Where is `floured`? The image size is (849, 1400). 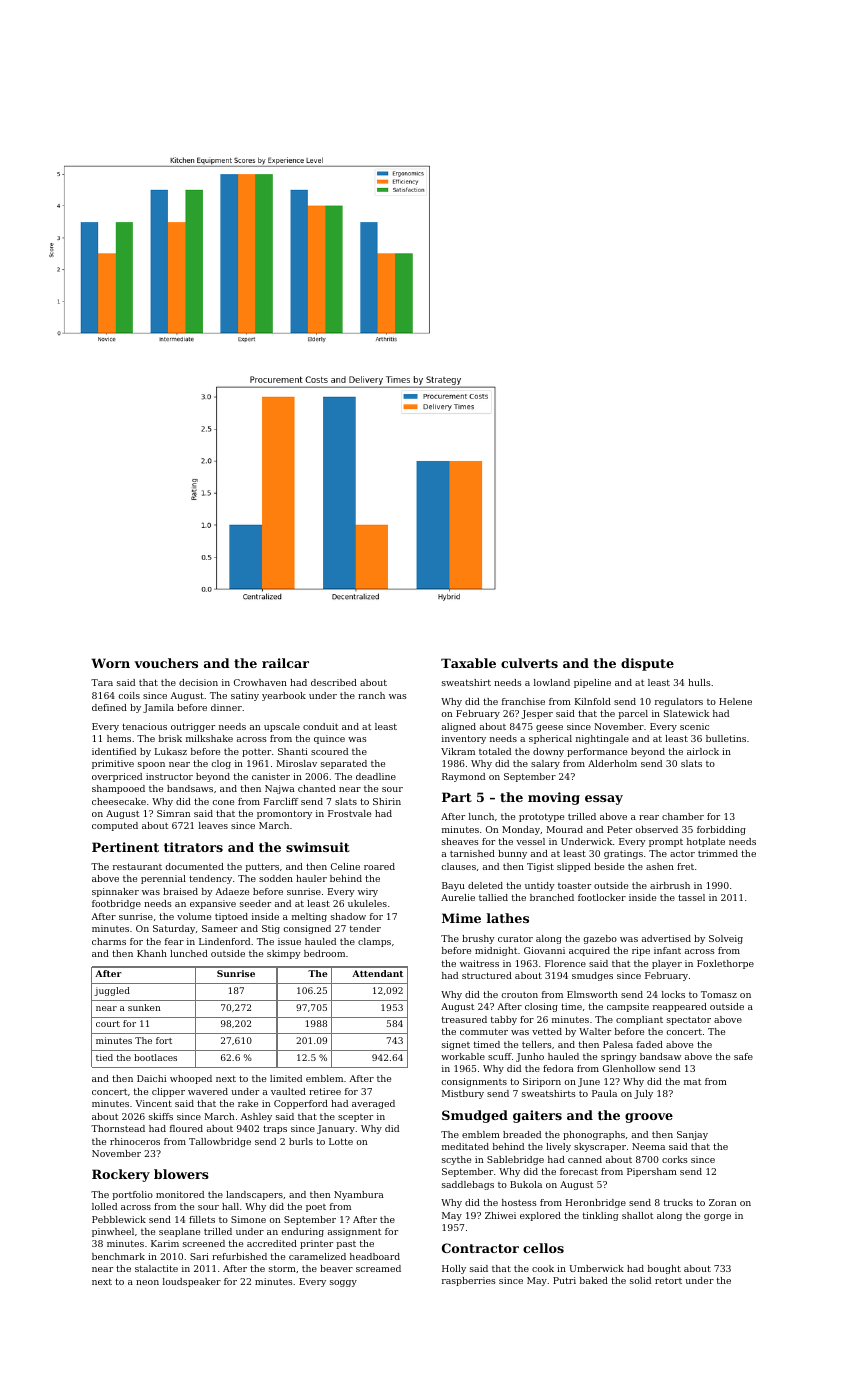
floured is located at coordinates (186, 1128).
